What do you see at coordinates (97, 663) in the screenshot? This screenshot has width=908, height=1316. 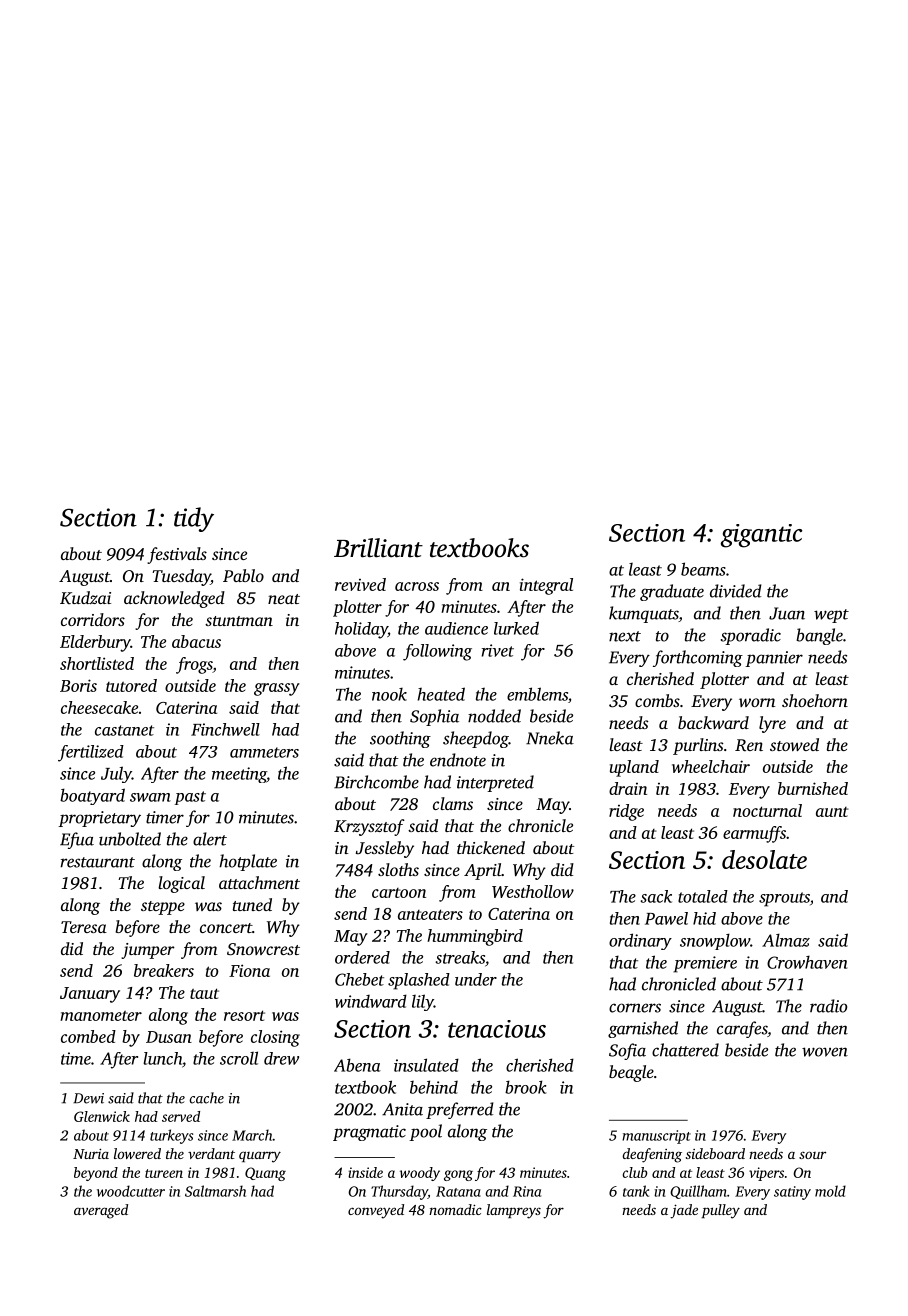 I see `shortlisted` at bounding box center [97, 663].
